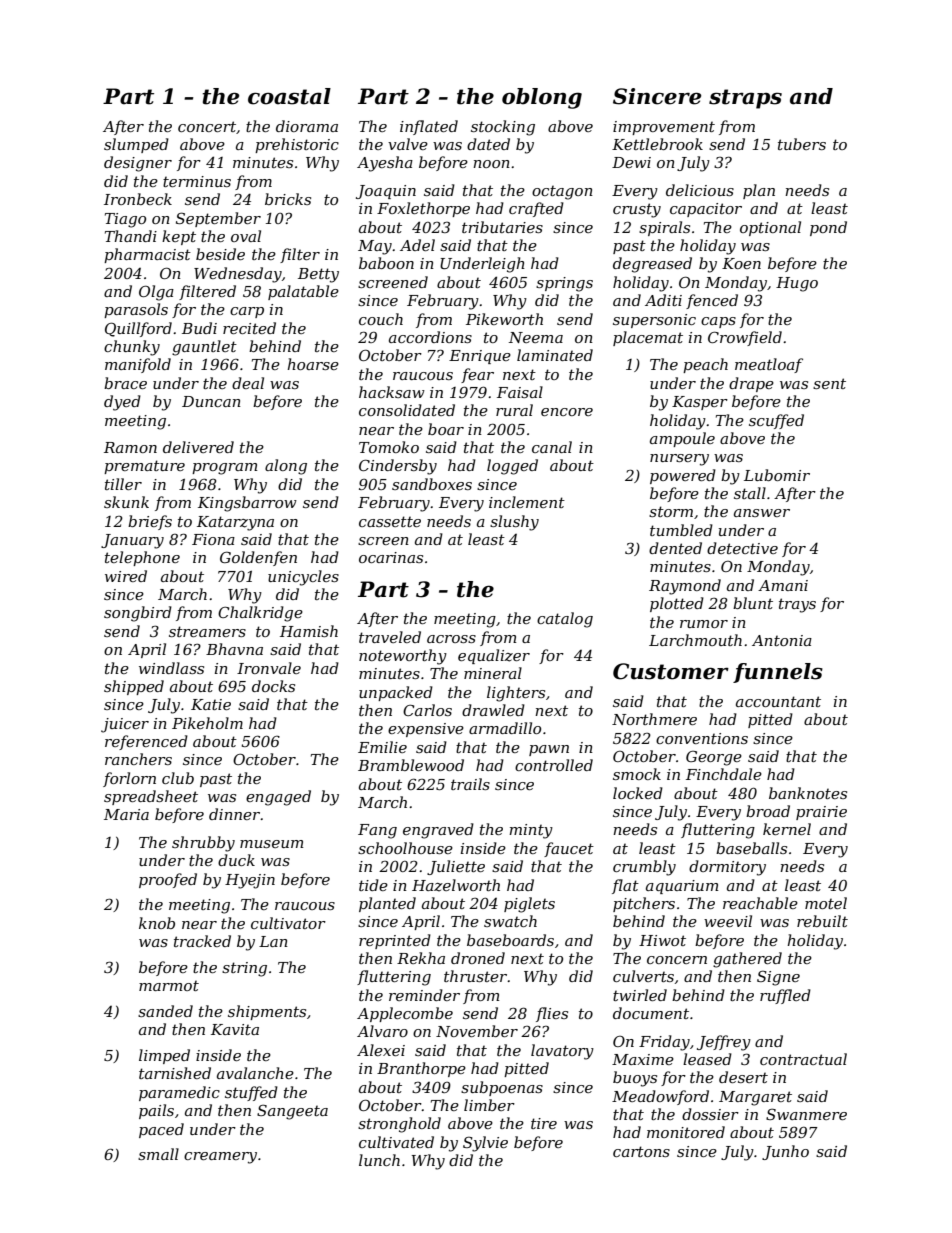 This screenshot has width=952, height=1233. What do you see at coordinates (477, 1031) in the screenshot?
I see `November` at bounding box center [477, 1031].
